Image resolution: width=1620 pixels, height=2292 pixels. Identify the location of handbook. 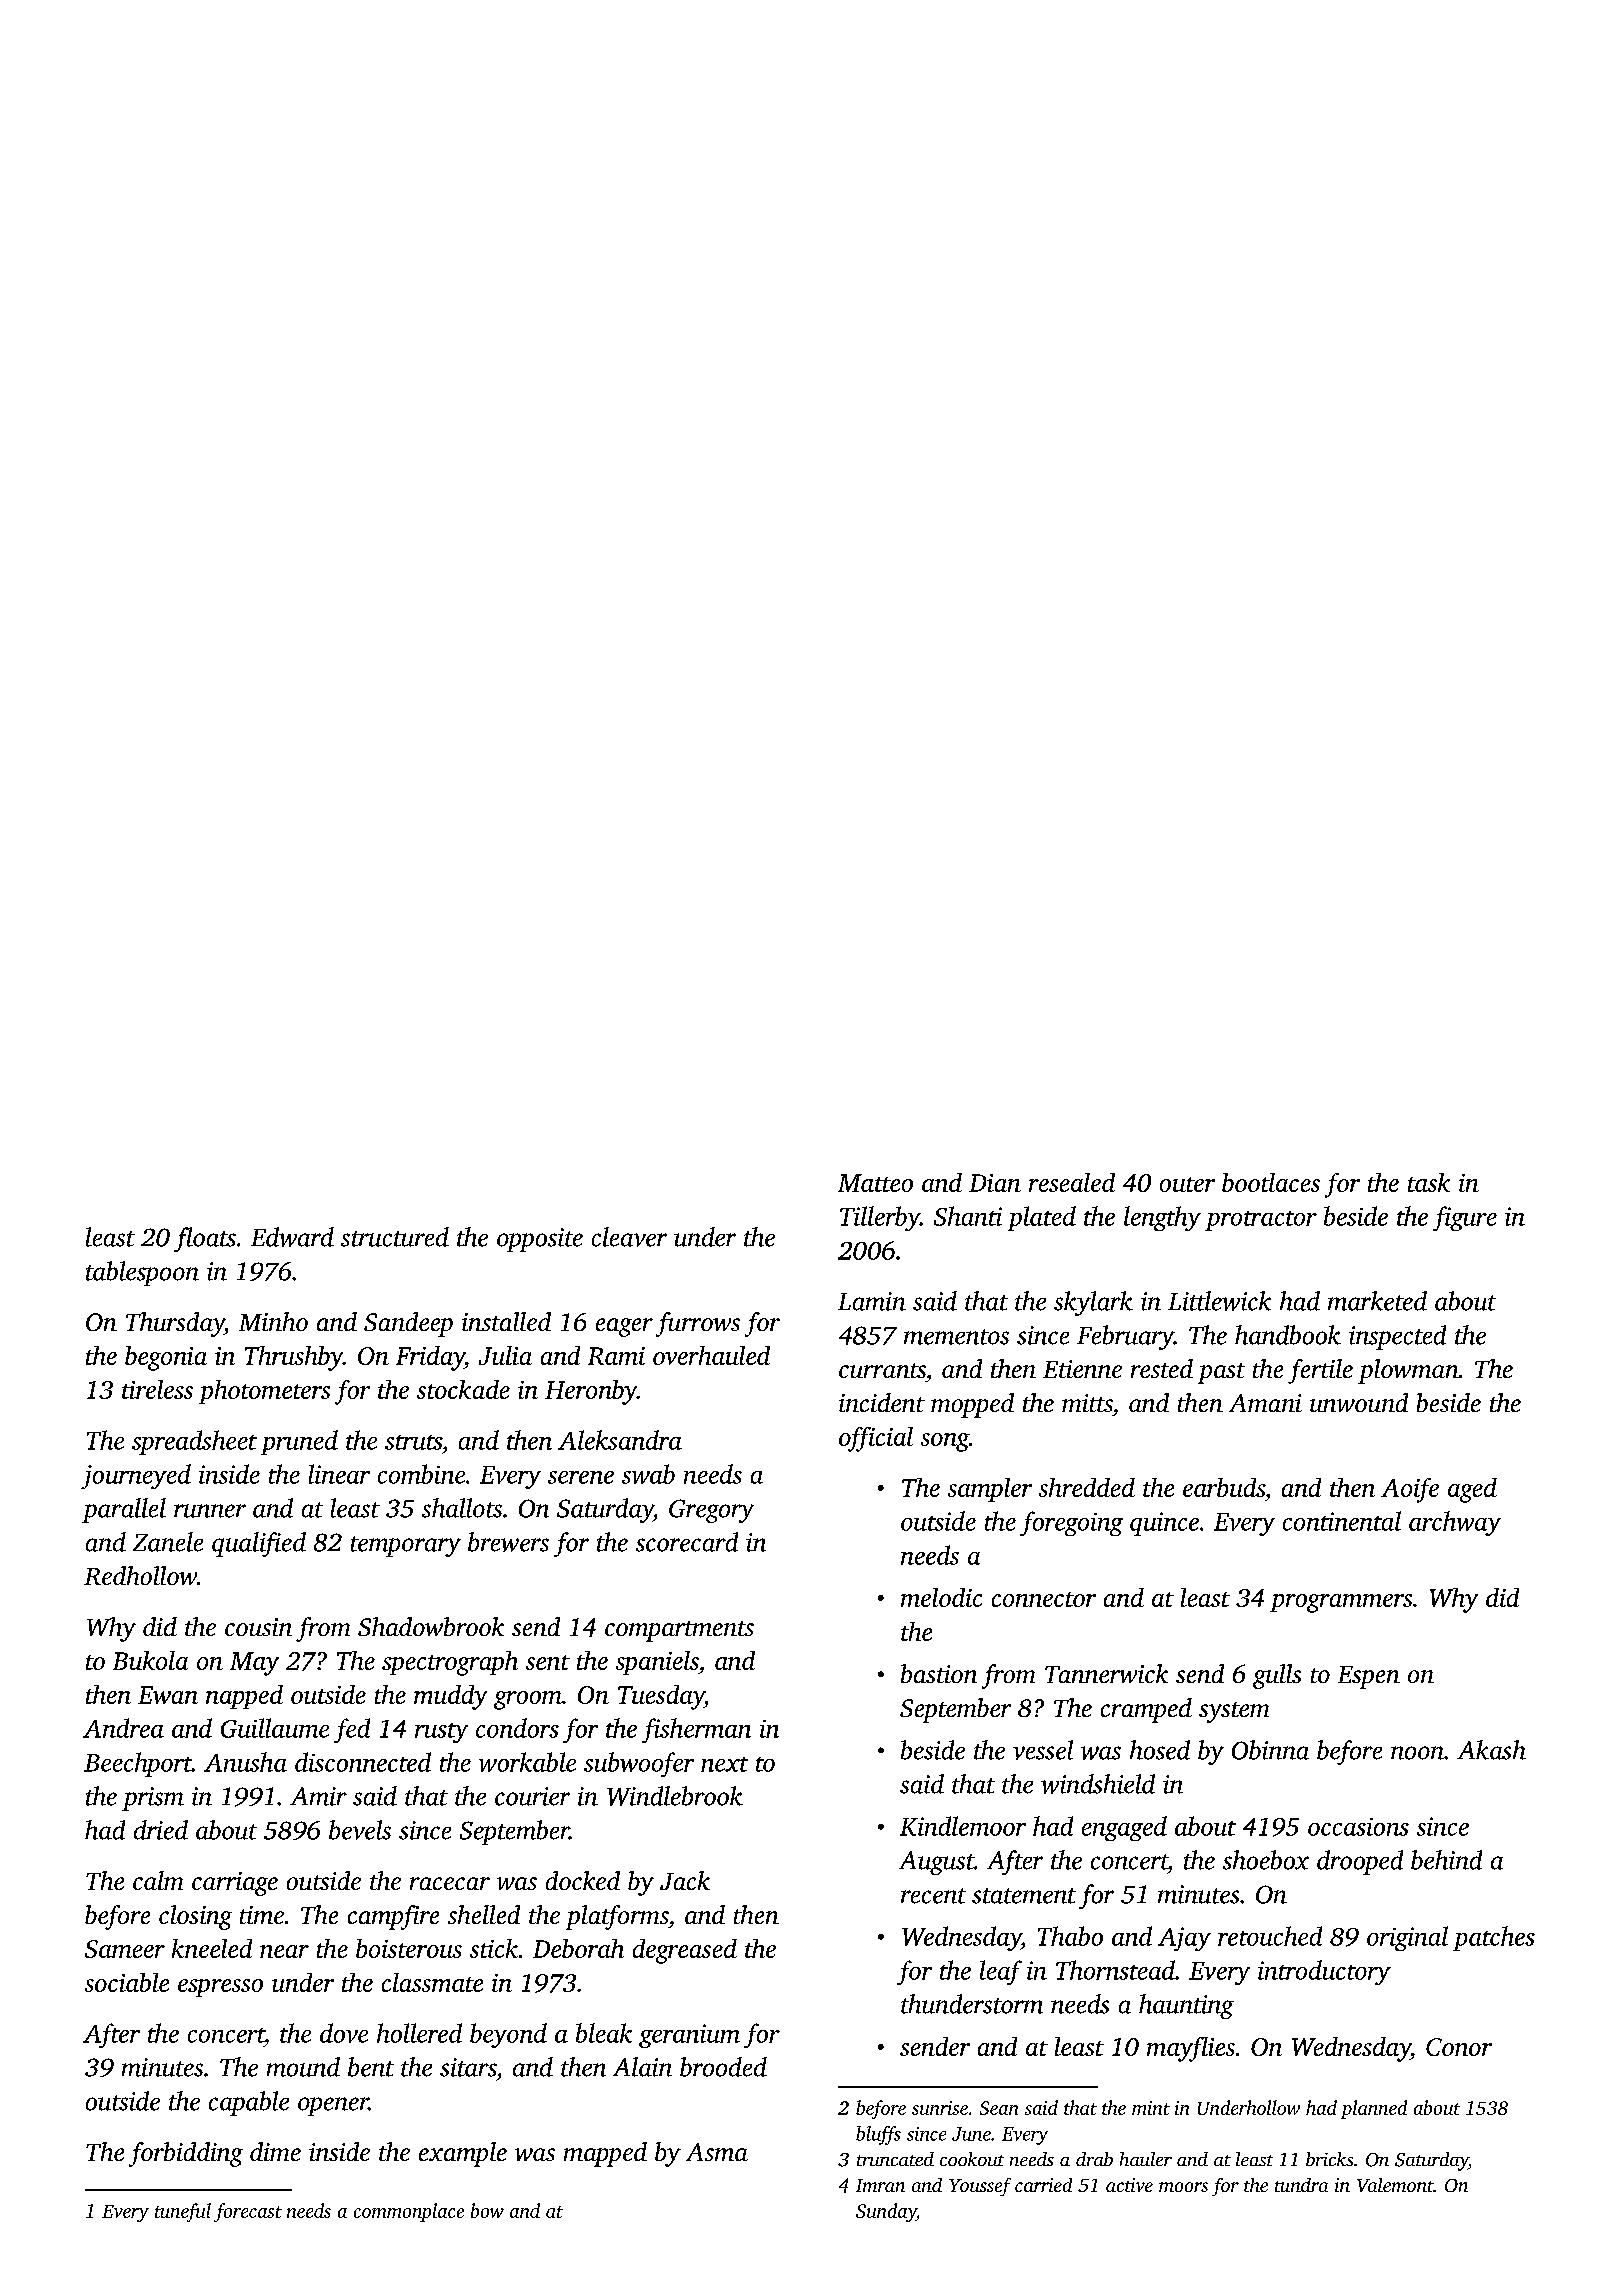
(1288, 1335).
